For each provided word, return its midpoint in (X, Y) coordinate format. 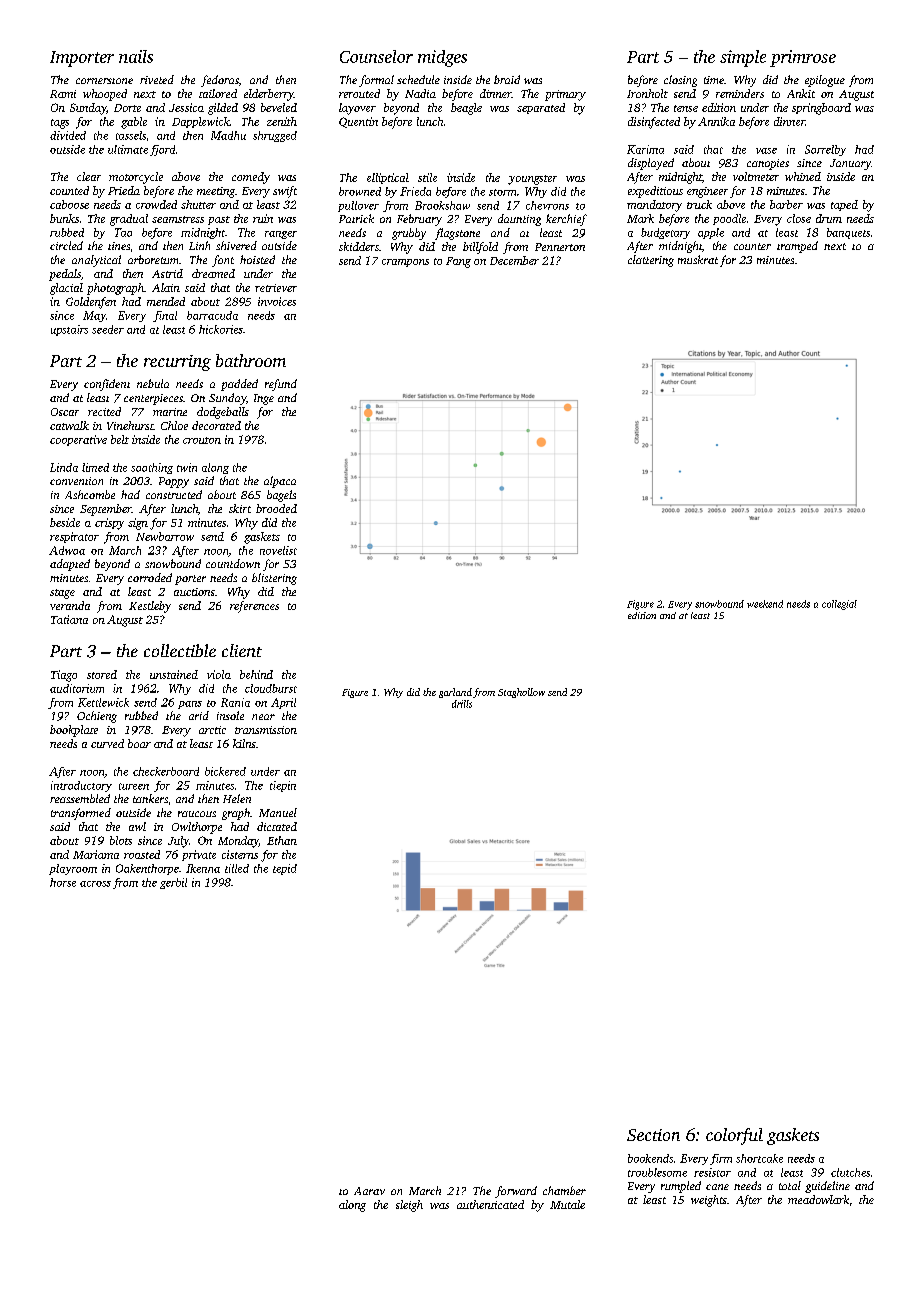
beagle (466, 109)
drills (462, 704)
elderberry (269, 95)
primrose (803, 58)
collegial (839, 605)
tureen (134, 786)
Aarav (369, 1191)
